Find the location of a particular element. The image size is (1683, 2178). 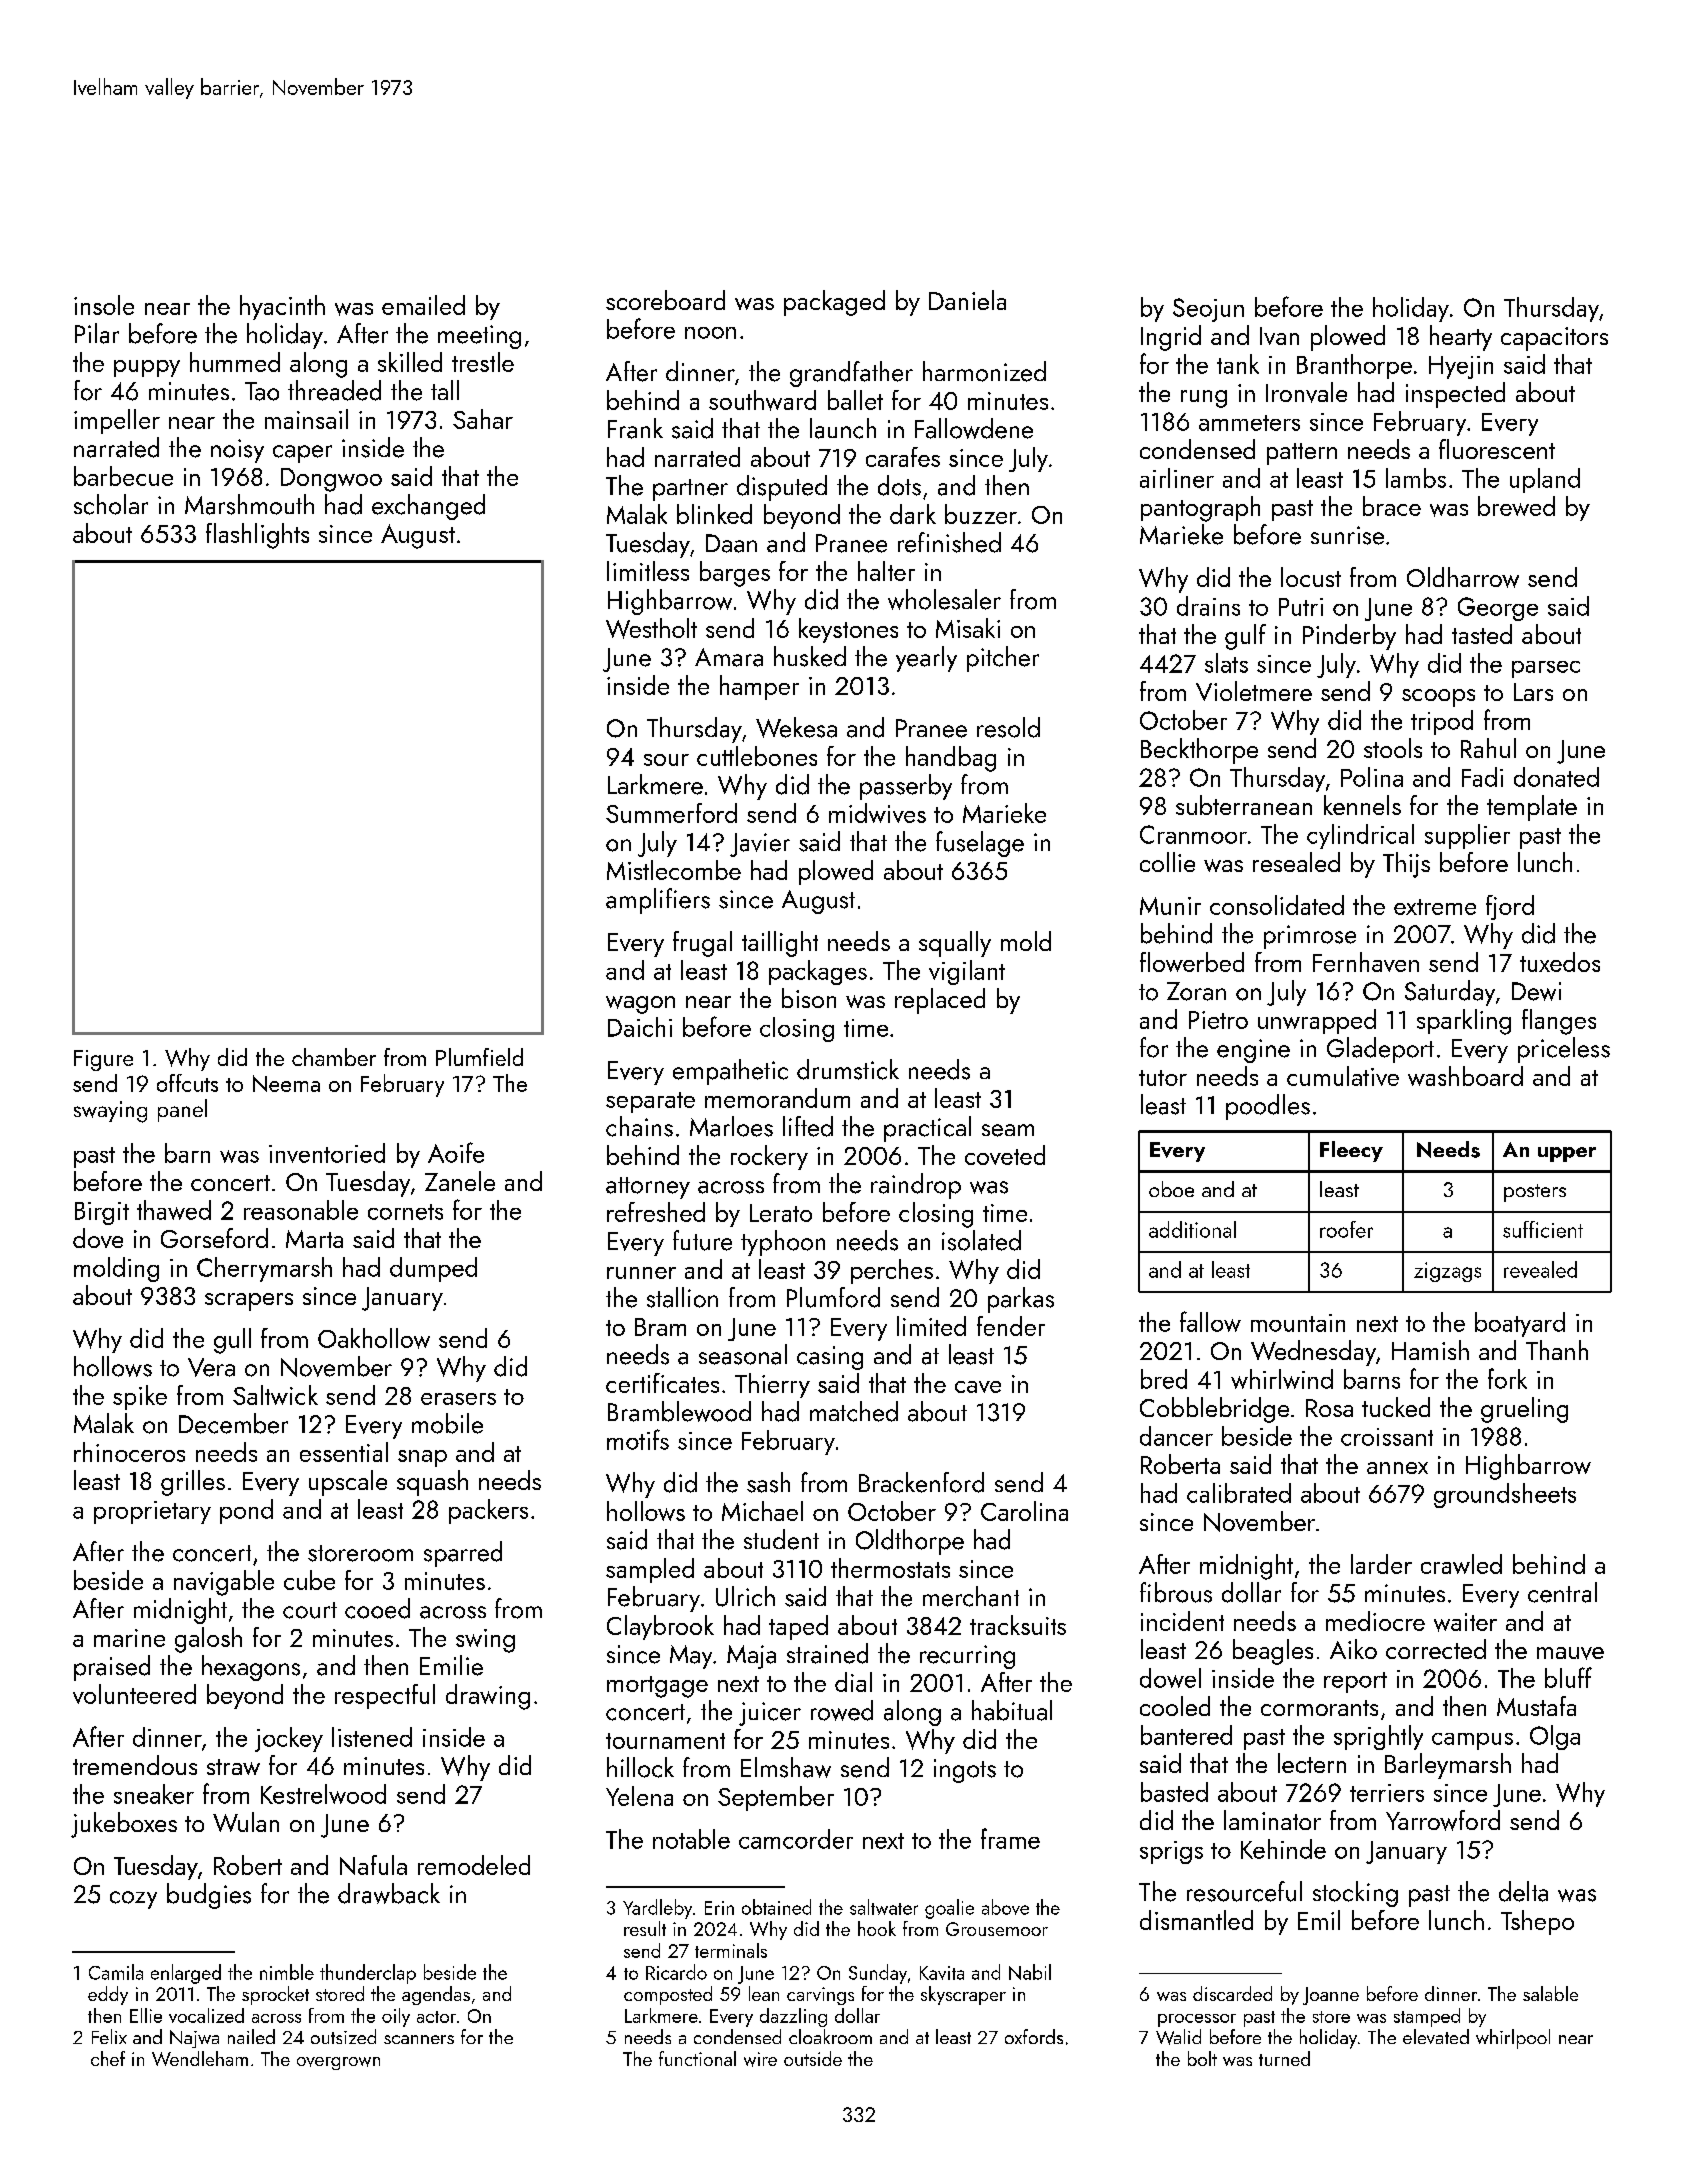

obtained is located at coordinates (776, 1907).
